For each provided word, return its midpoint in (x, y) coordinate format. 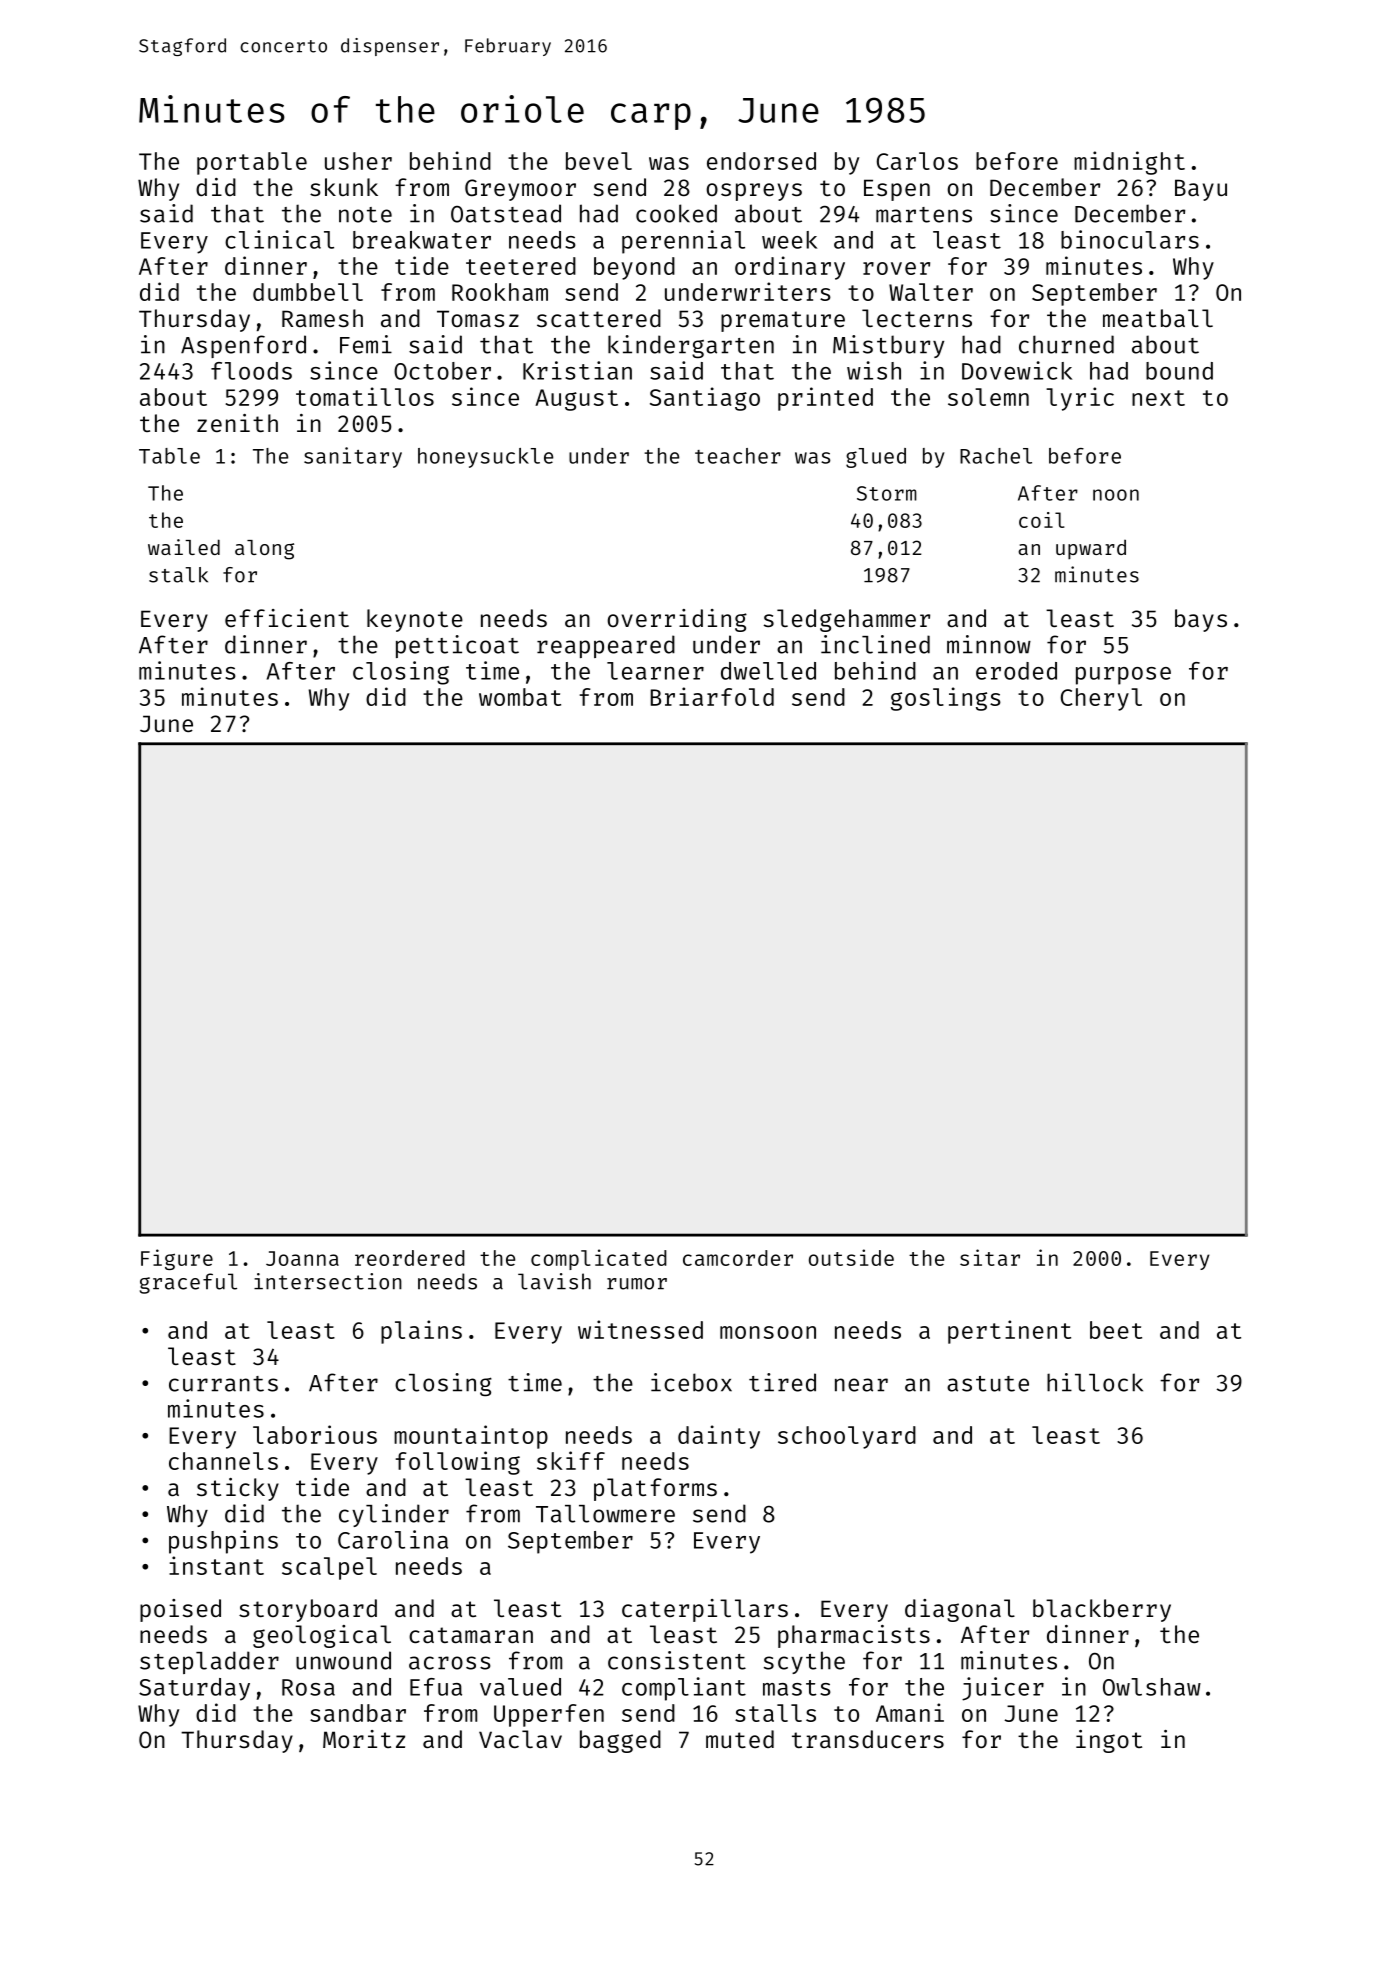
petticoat (457, 646)
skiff (571, 1460)
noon (1116, 495)
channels (223, 1461)
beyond (634, 268)
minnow (989, 644)
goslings (946, 699)
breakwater (422, 240)
